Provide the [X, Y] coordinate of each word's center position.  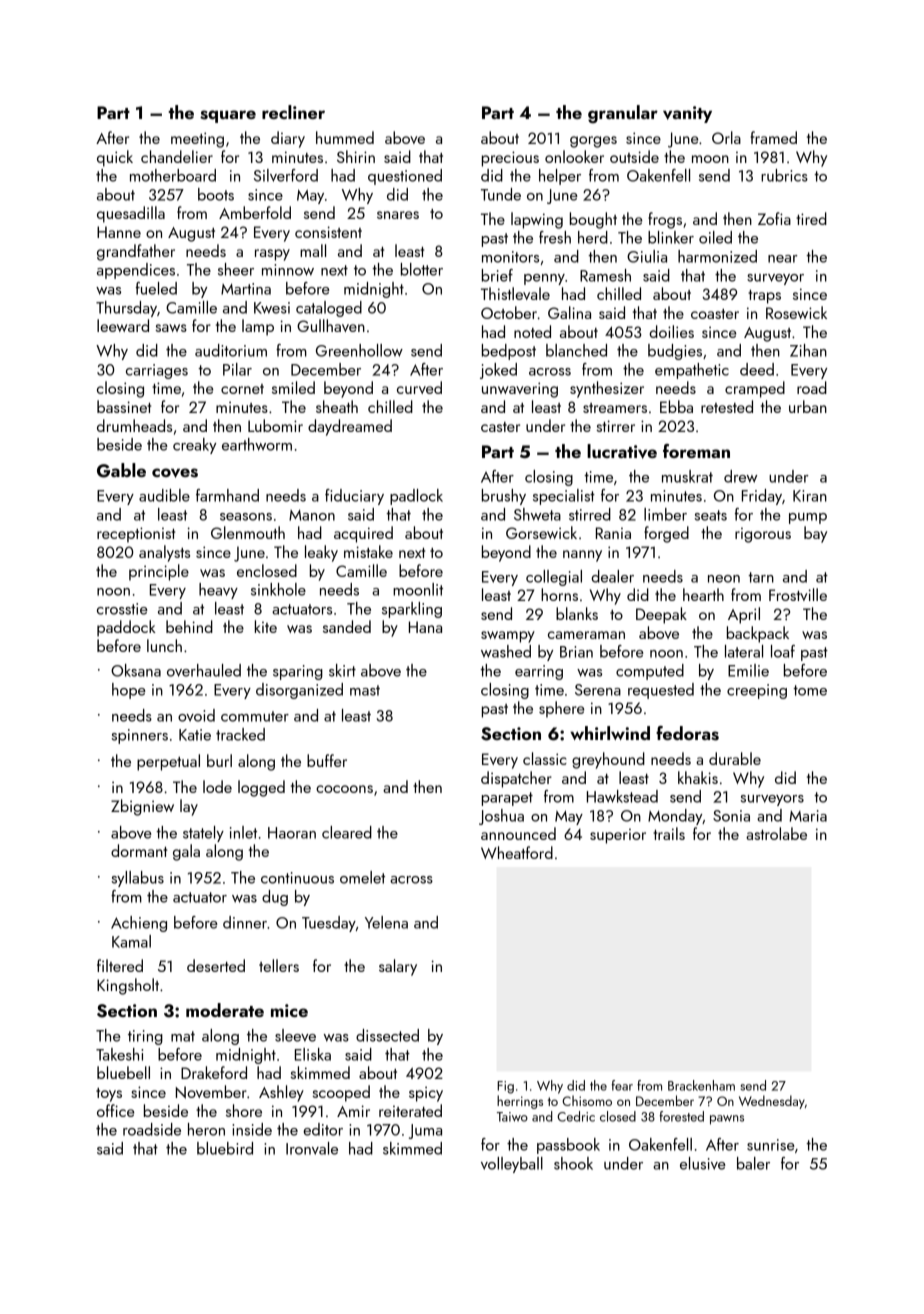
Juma [425, 1131]
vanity [687, 114]
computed [650, 672]
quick [115, 158]
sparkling [412, 610]
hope [129, 691]
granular [623, 114]
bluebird [225, 1148]
